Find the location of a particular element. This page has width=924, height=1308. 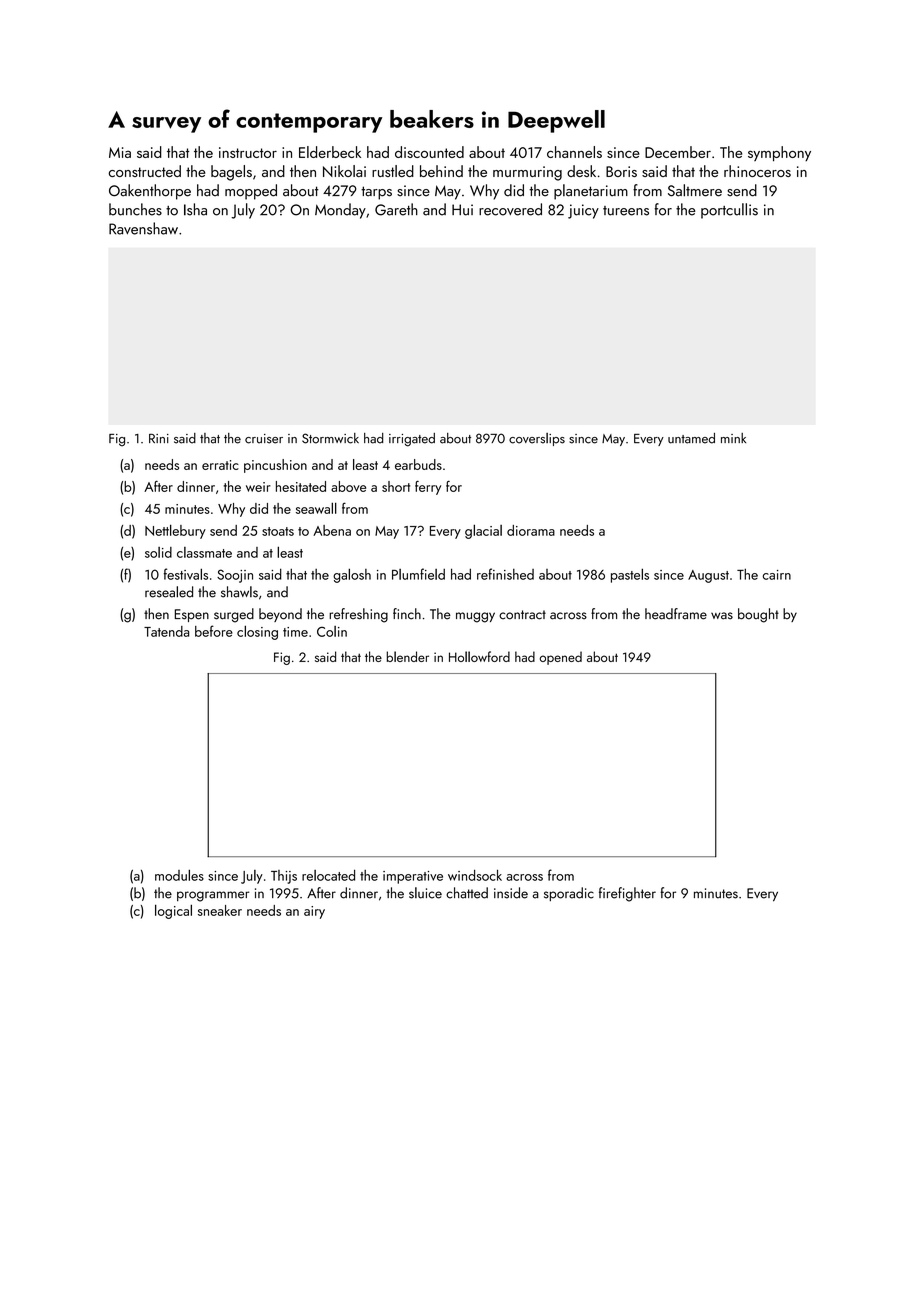

was is located at coordinates (722, 616).
